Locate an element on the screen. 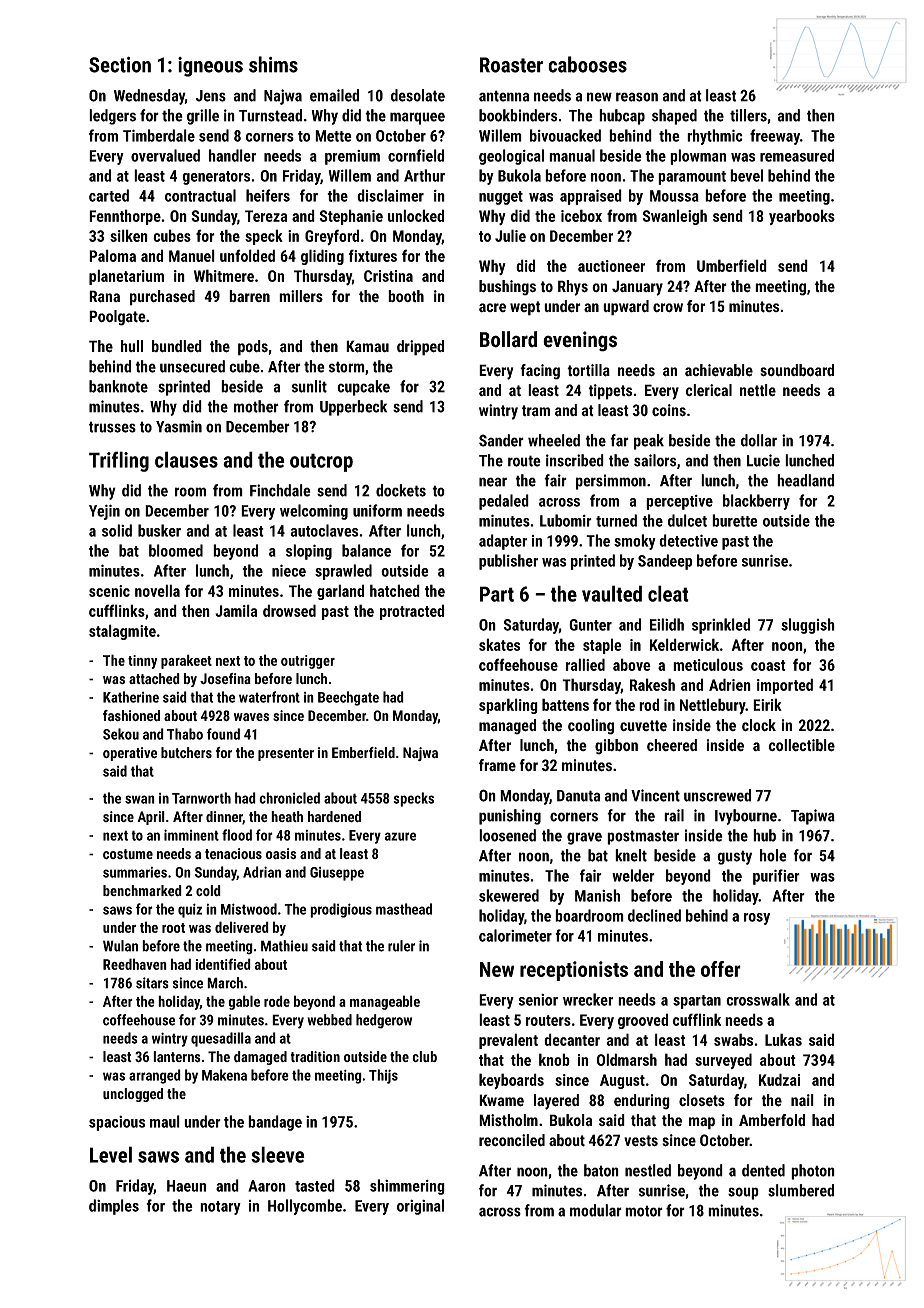 The width and height of the screenshot is (924, 1308). battens is located at coordinates (565, 704).
